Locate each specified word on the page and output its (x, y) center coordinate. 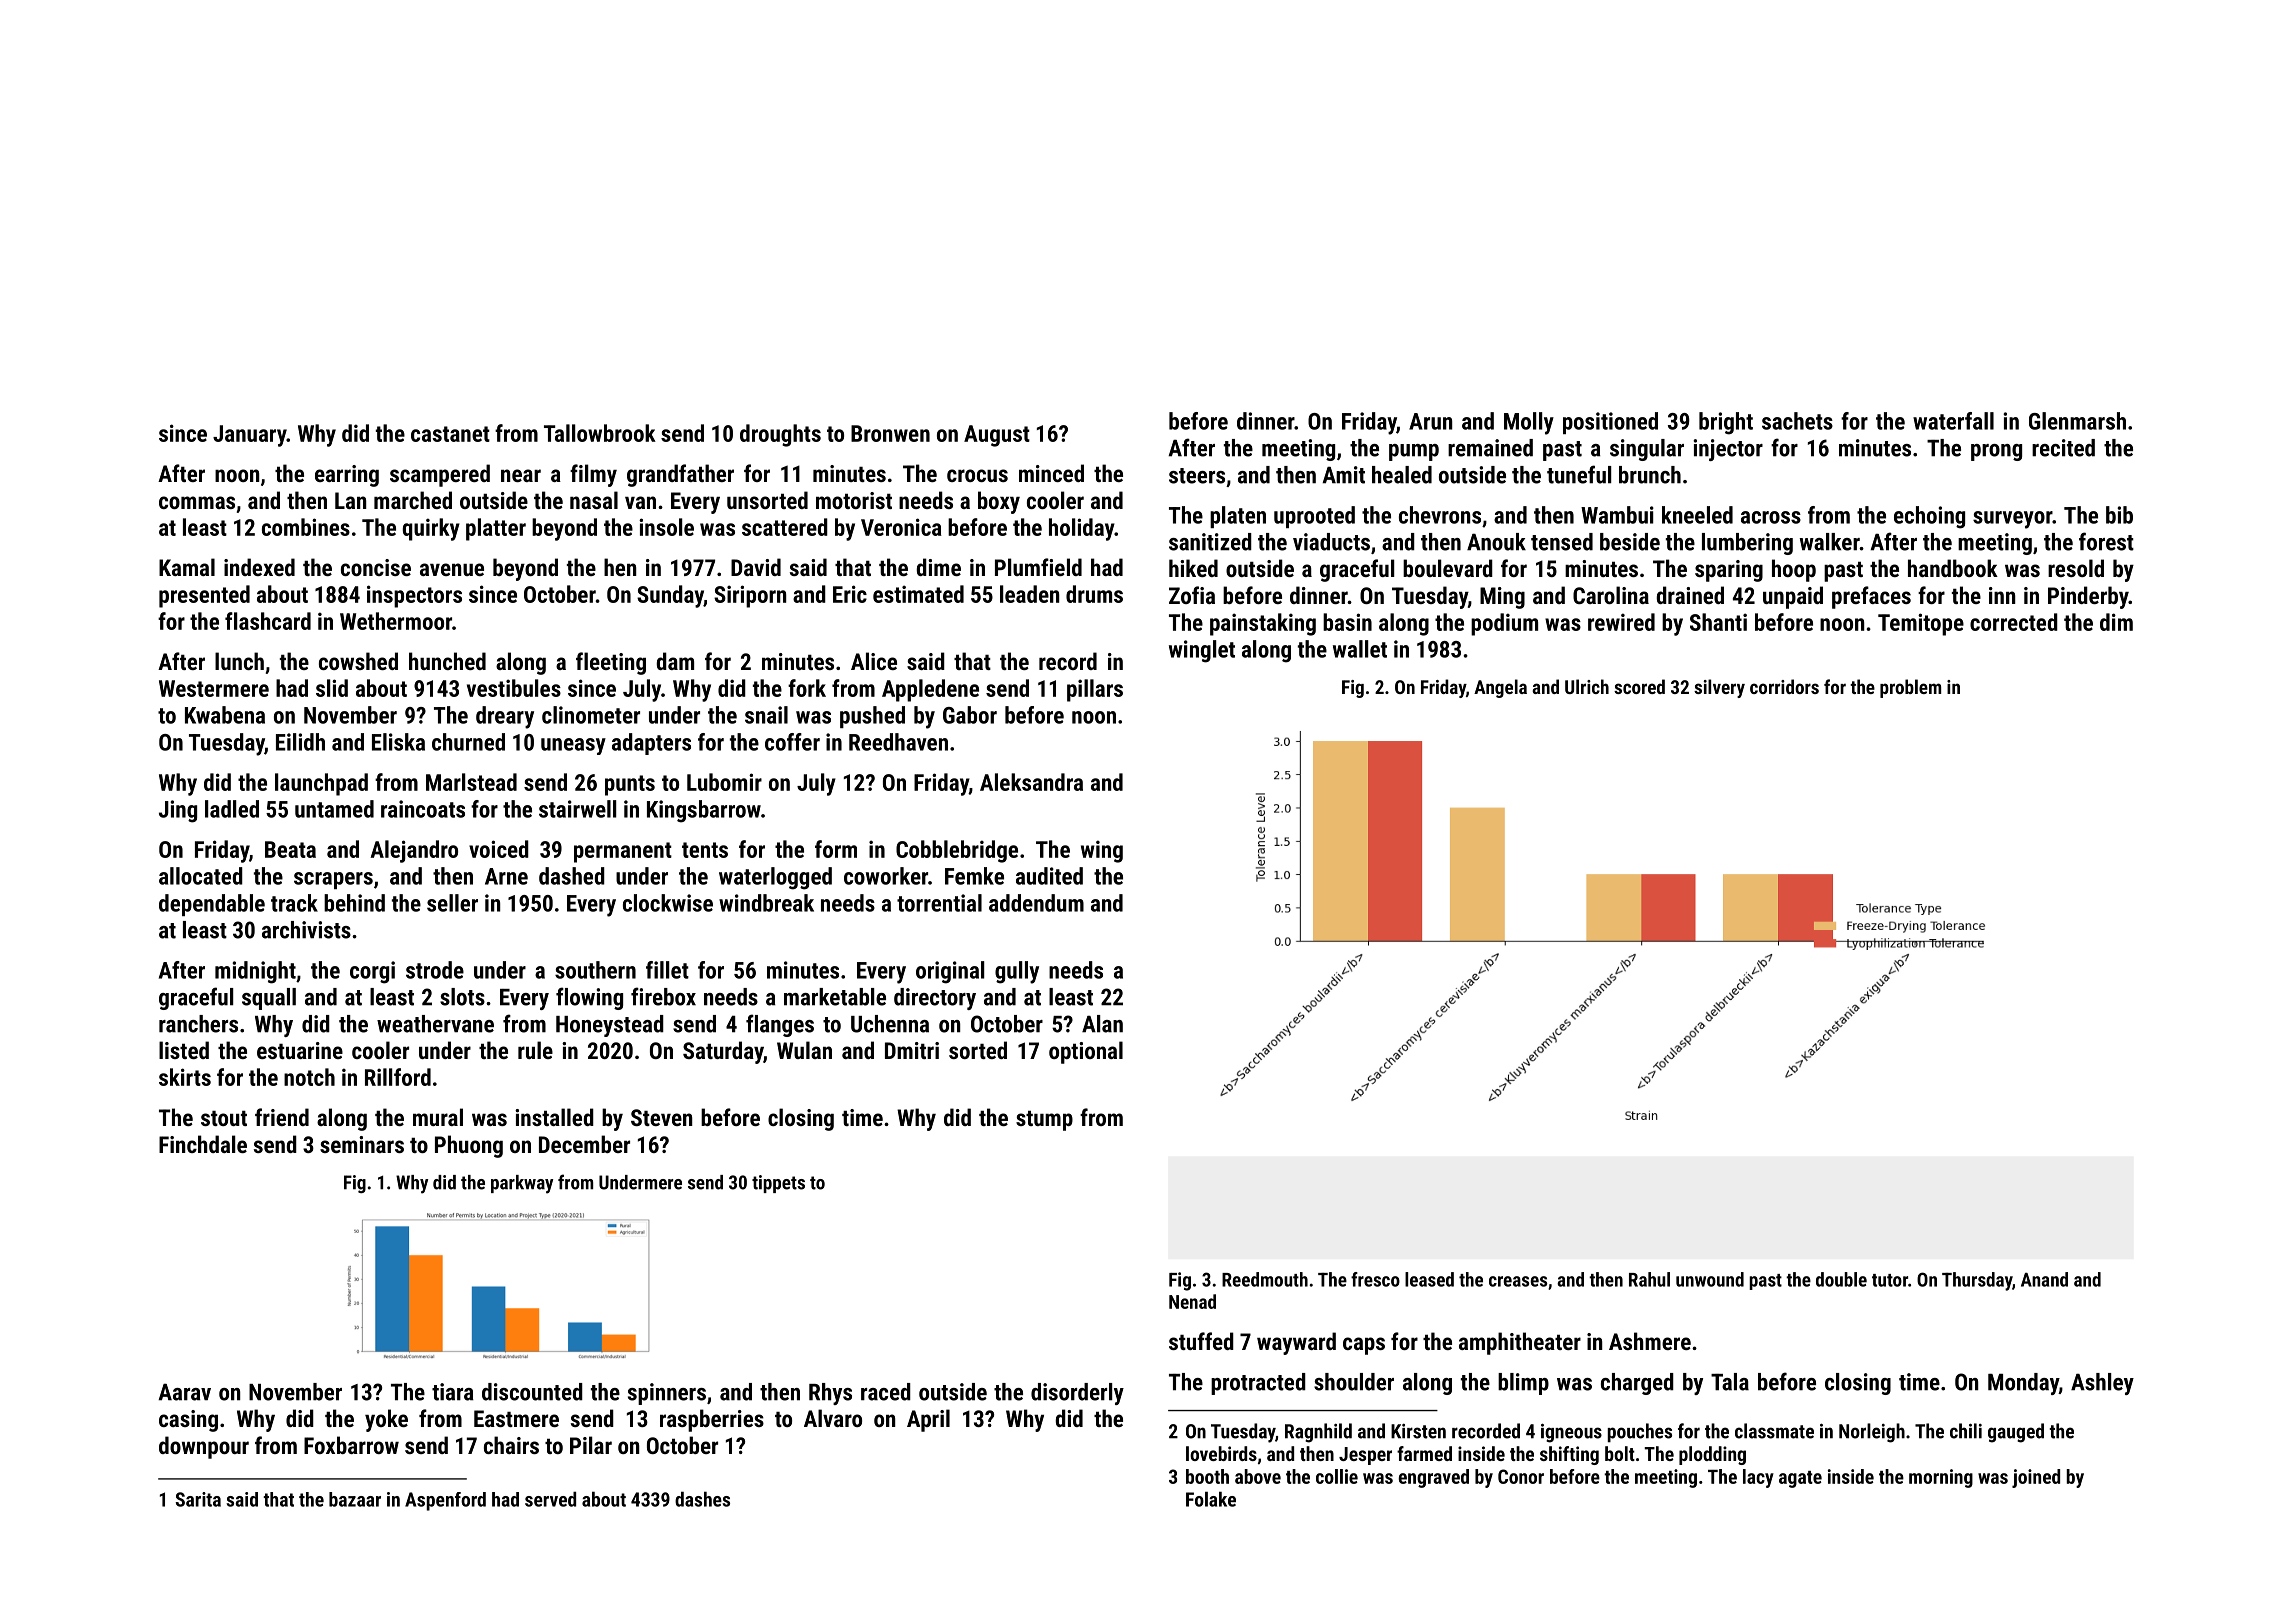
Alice (874, 661)
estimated (918, 594)
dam (675, 661)
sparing (1729, 571)
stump (1044, 1121)
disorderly (1077, 1394)
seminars (362, 1144)
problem (1910, 688)
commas (197, 502)
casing (188, 1421)
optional (1086, 1052)
